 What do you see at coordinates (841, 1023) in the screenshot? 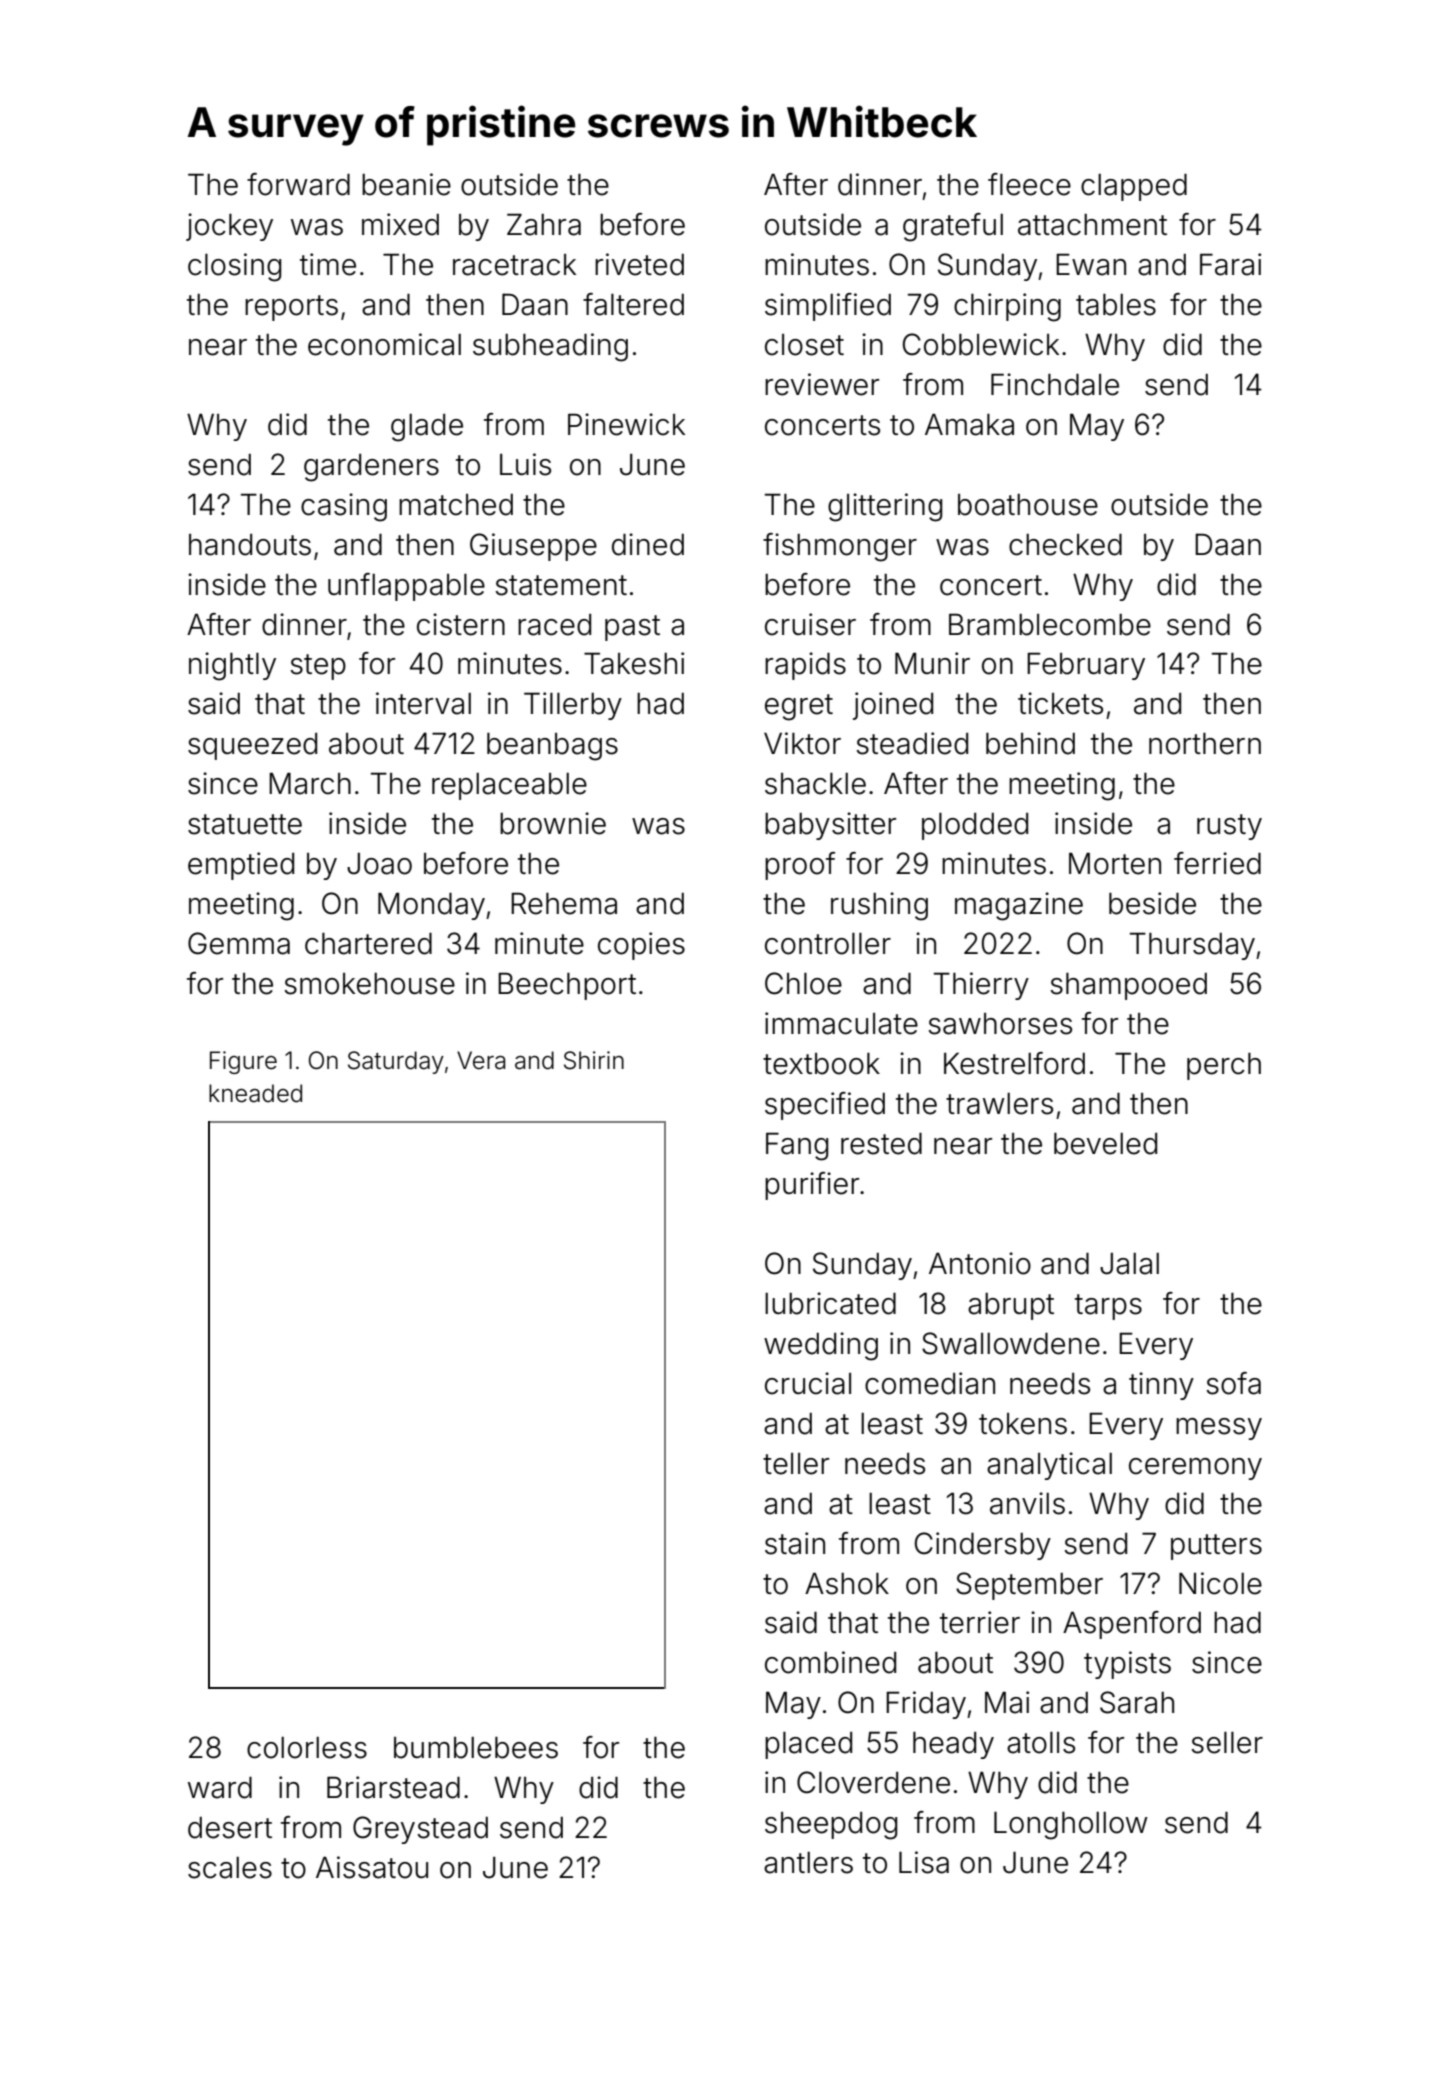
I see `immaculate` at bounding box center [841, 1023].
